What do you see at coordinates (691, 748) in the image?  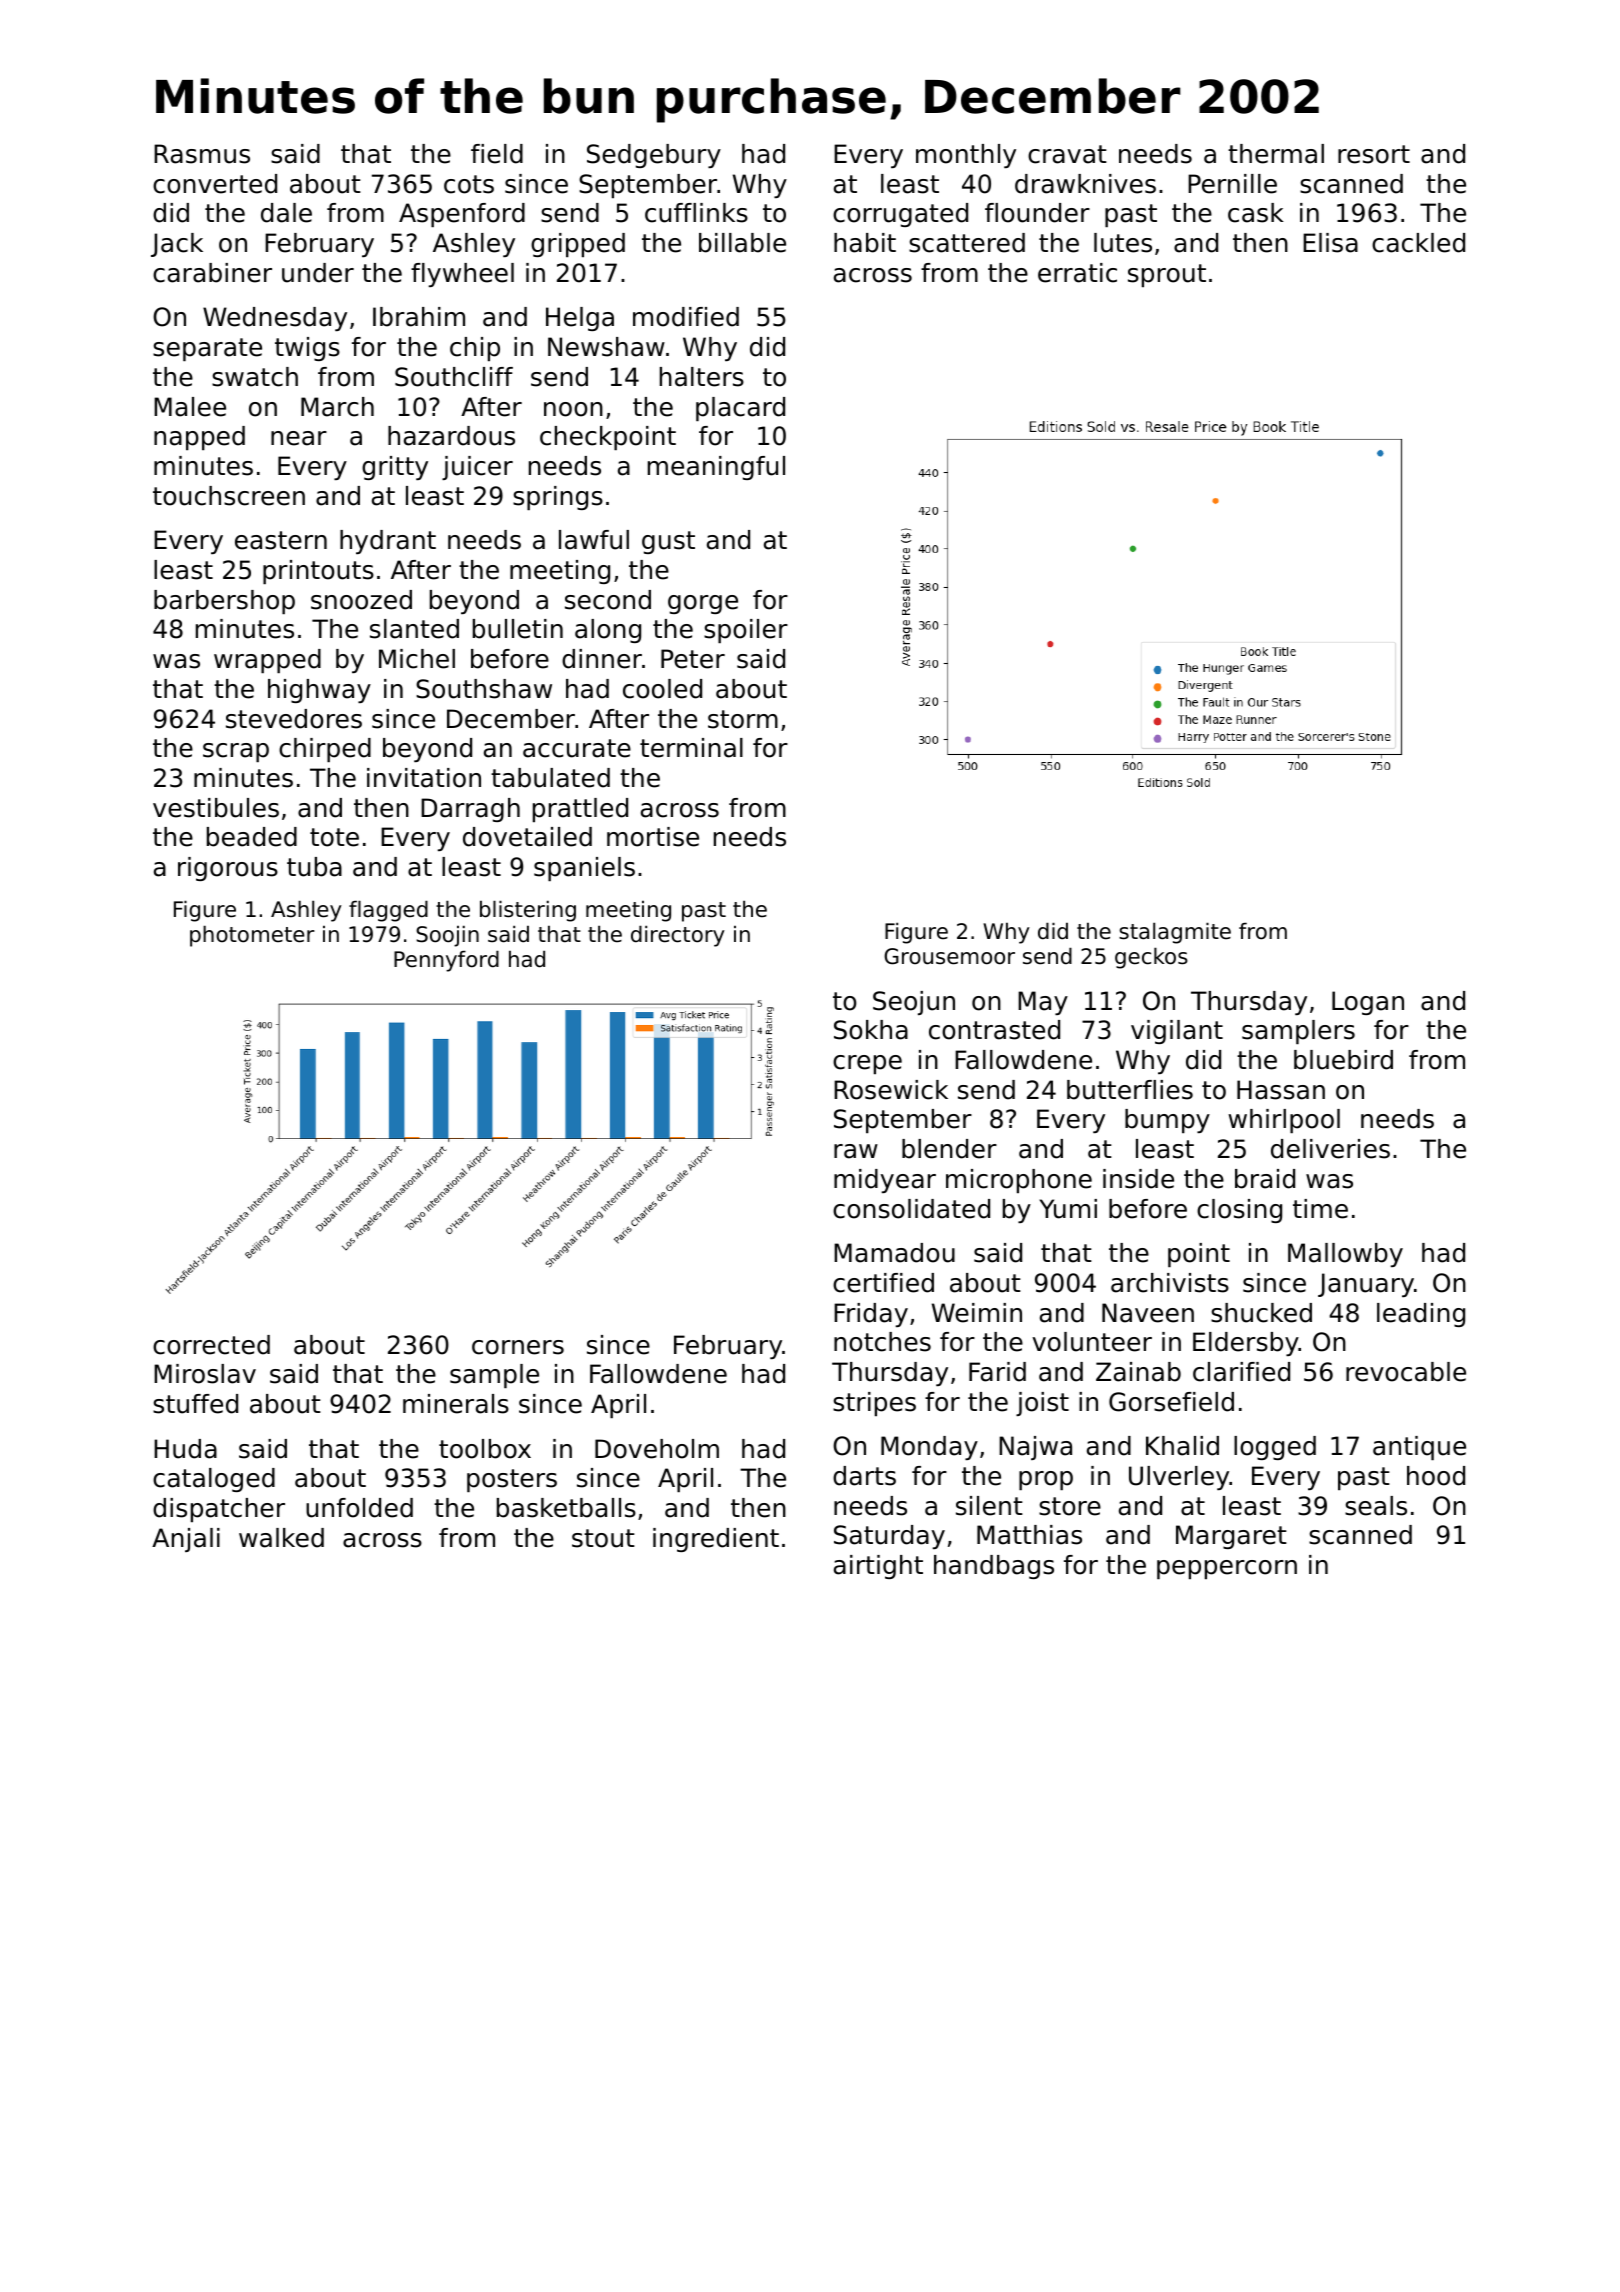 I see `terminal` at bounding box center [691, 748].
